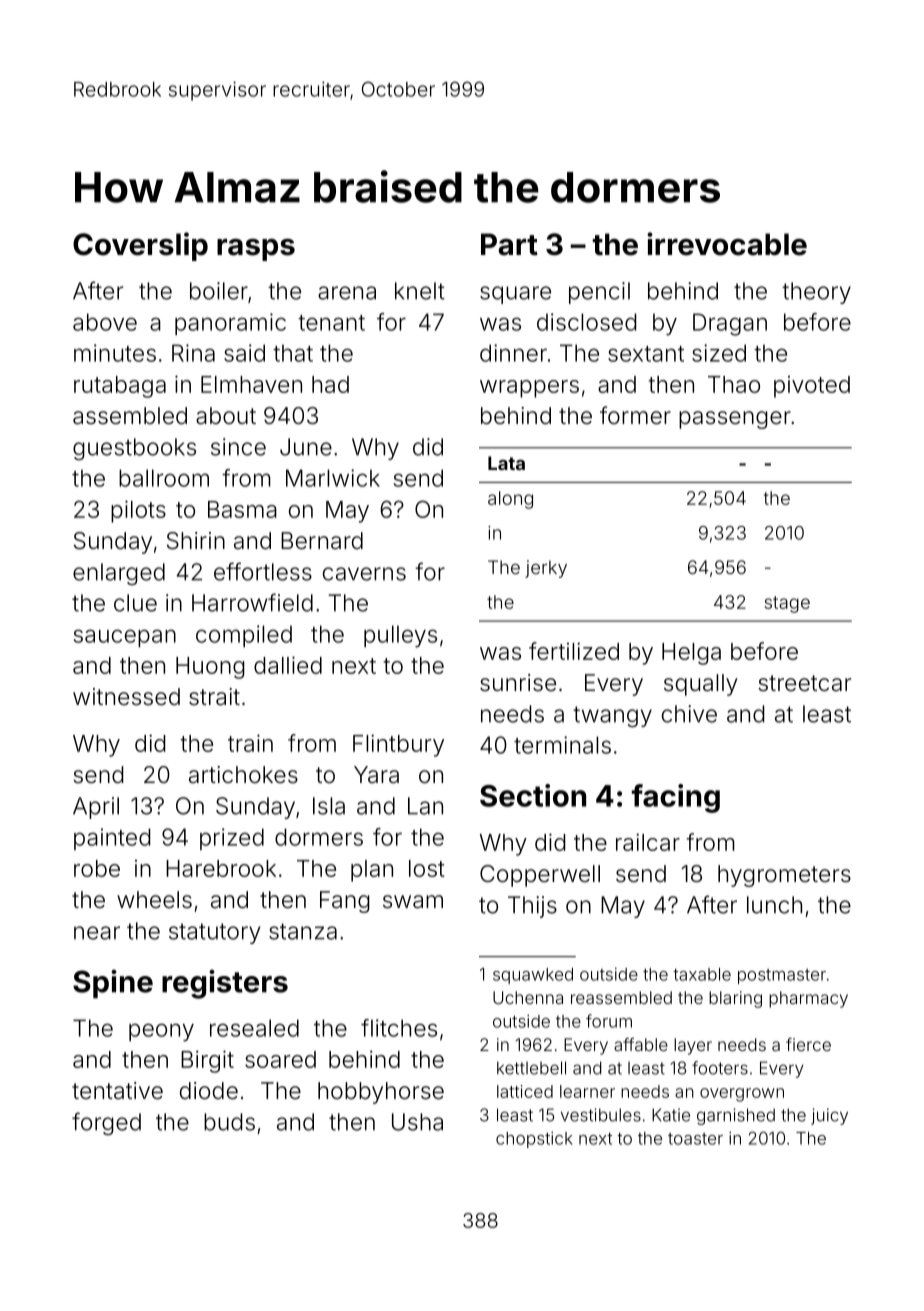 This page has width=924, height=1311. What do you see at coordinates (727, 244) in the page?
I see `irrevocable` at bounding box center [727, 244].
